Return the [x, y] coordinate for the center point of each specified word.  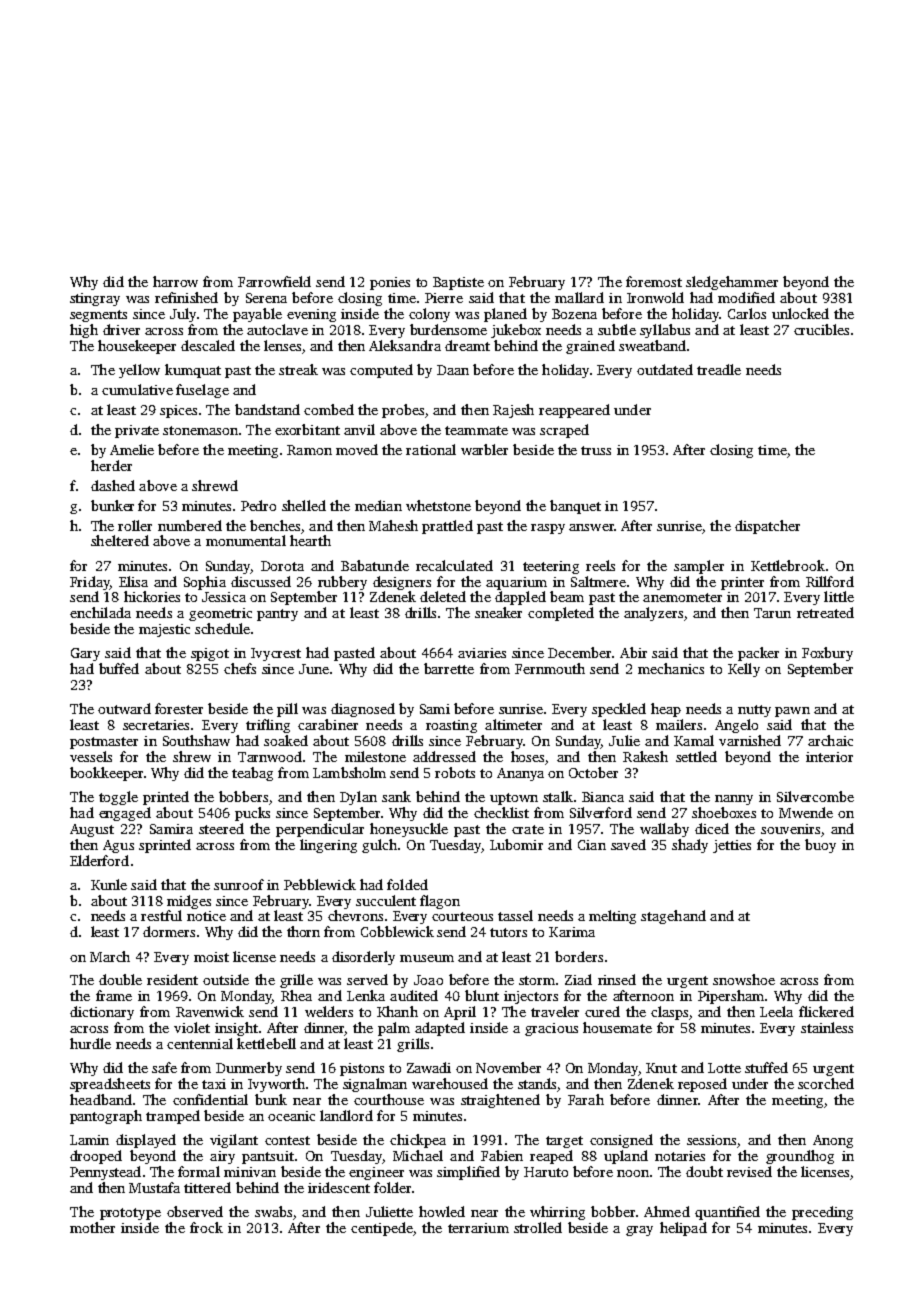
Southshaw [196, 740]
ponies [390, 283]
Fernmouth [550, 668]
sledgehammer [732, 283]
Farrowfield [274, 281]
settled [696, 756]
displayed [146, 1141]
